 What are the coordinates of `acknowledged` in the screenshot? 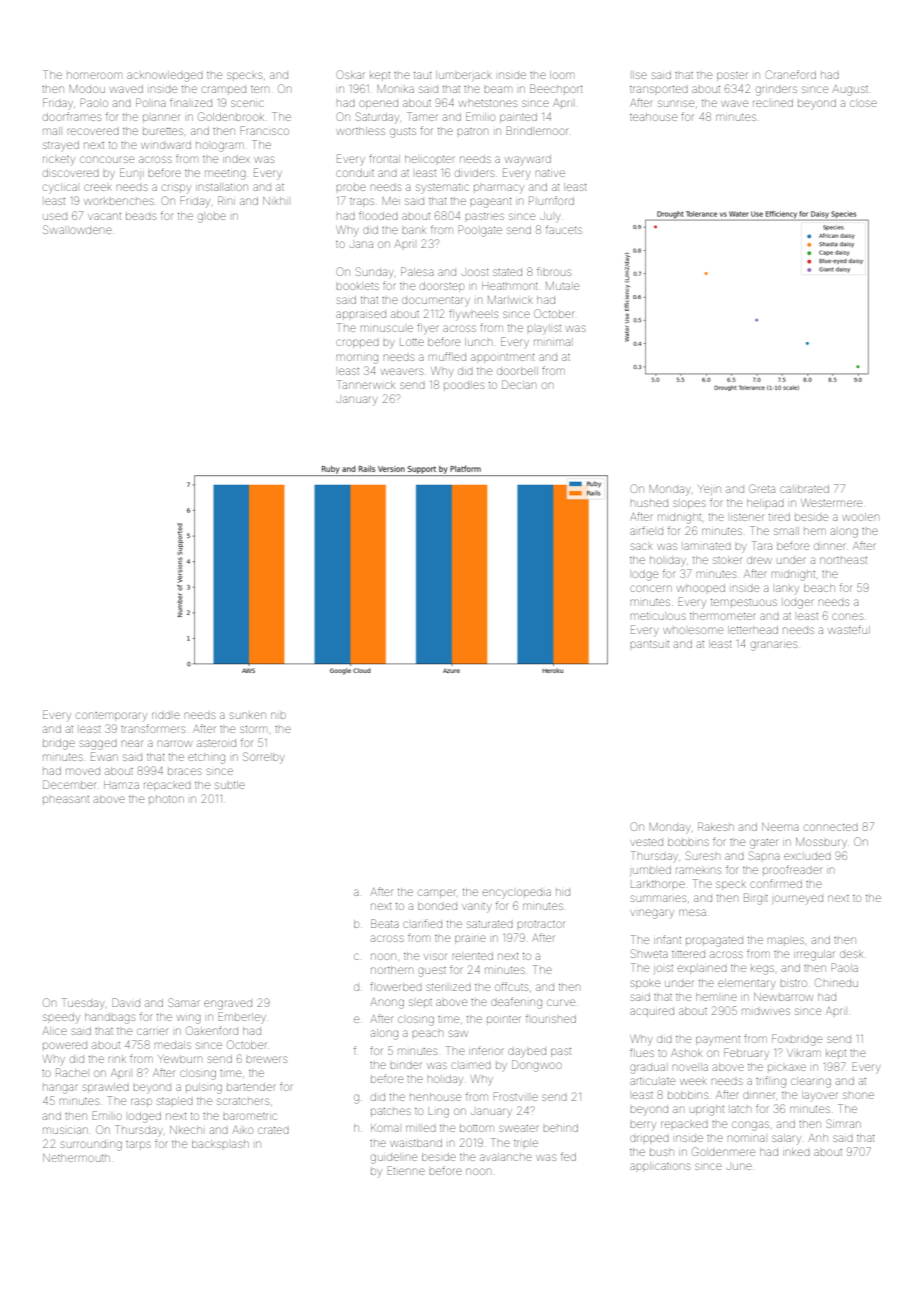 It's located at (165, 76).
